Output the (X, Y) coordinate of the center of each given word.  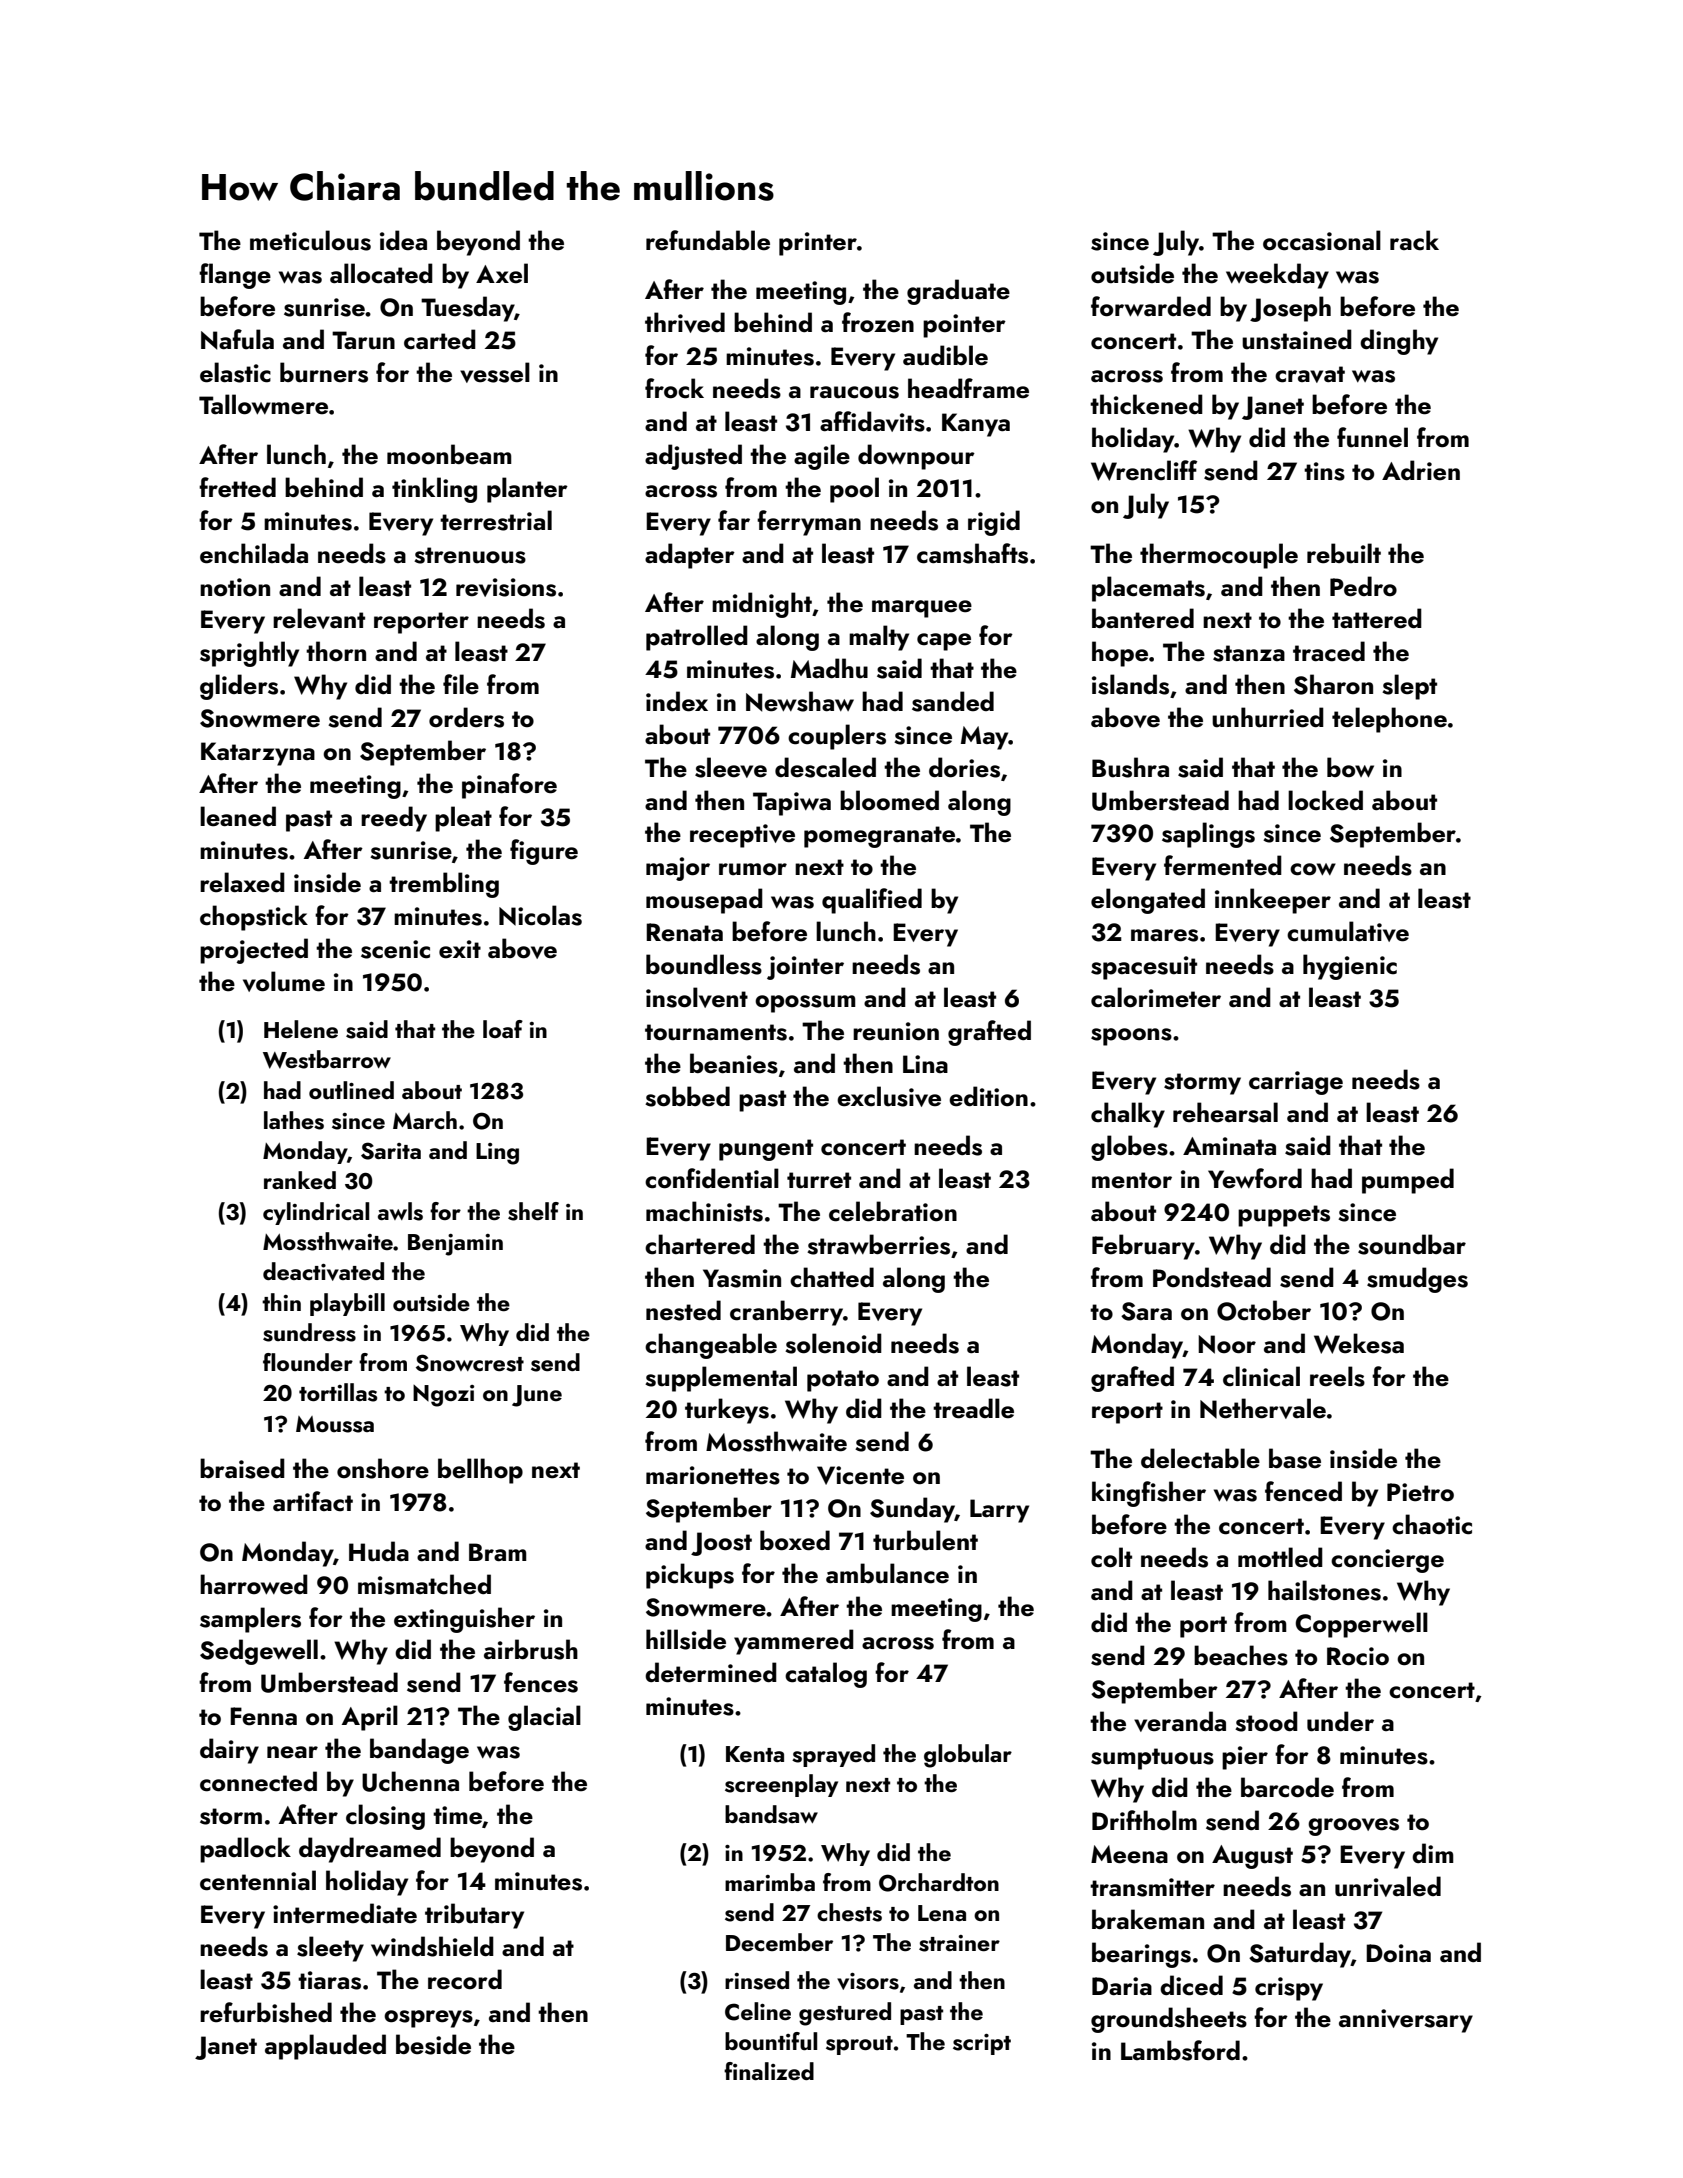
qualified (872, 901)
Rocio (1358, 1656)
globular (968, 1756)
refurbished (266, 2012)
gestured (845, 2014)
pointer (964, 326)
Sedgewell (259, 1652)
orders (466, 717)
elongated (1148, 901)
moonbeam (449, 454)
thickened (1146, 404)
